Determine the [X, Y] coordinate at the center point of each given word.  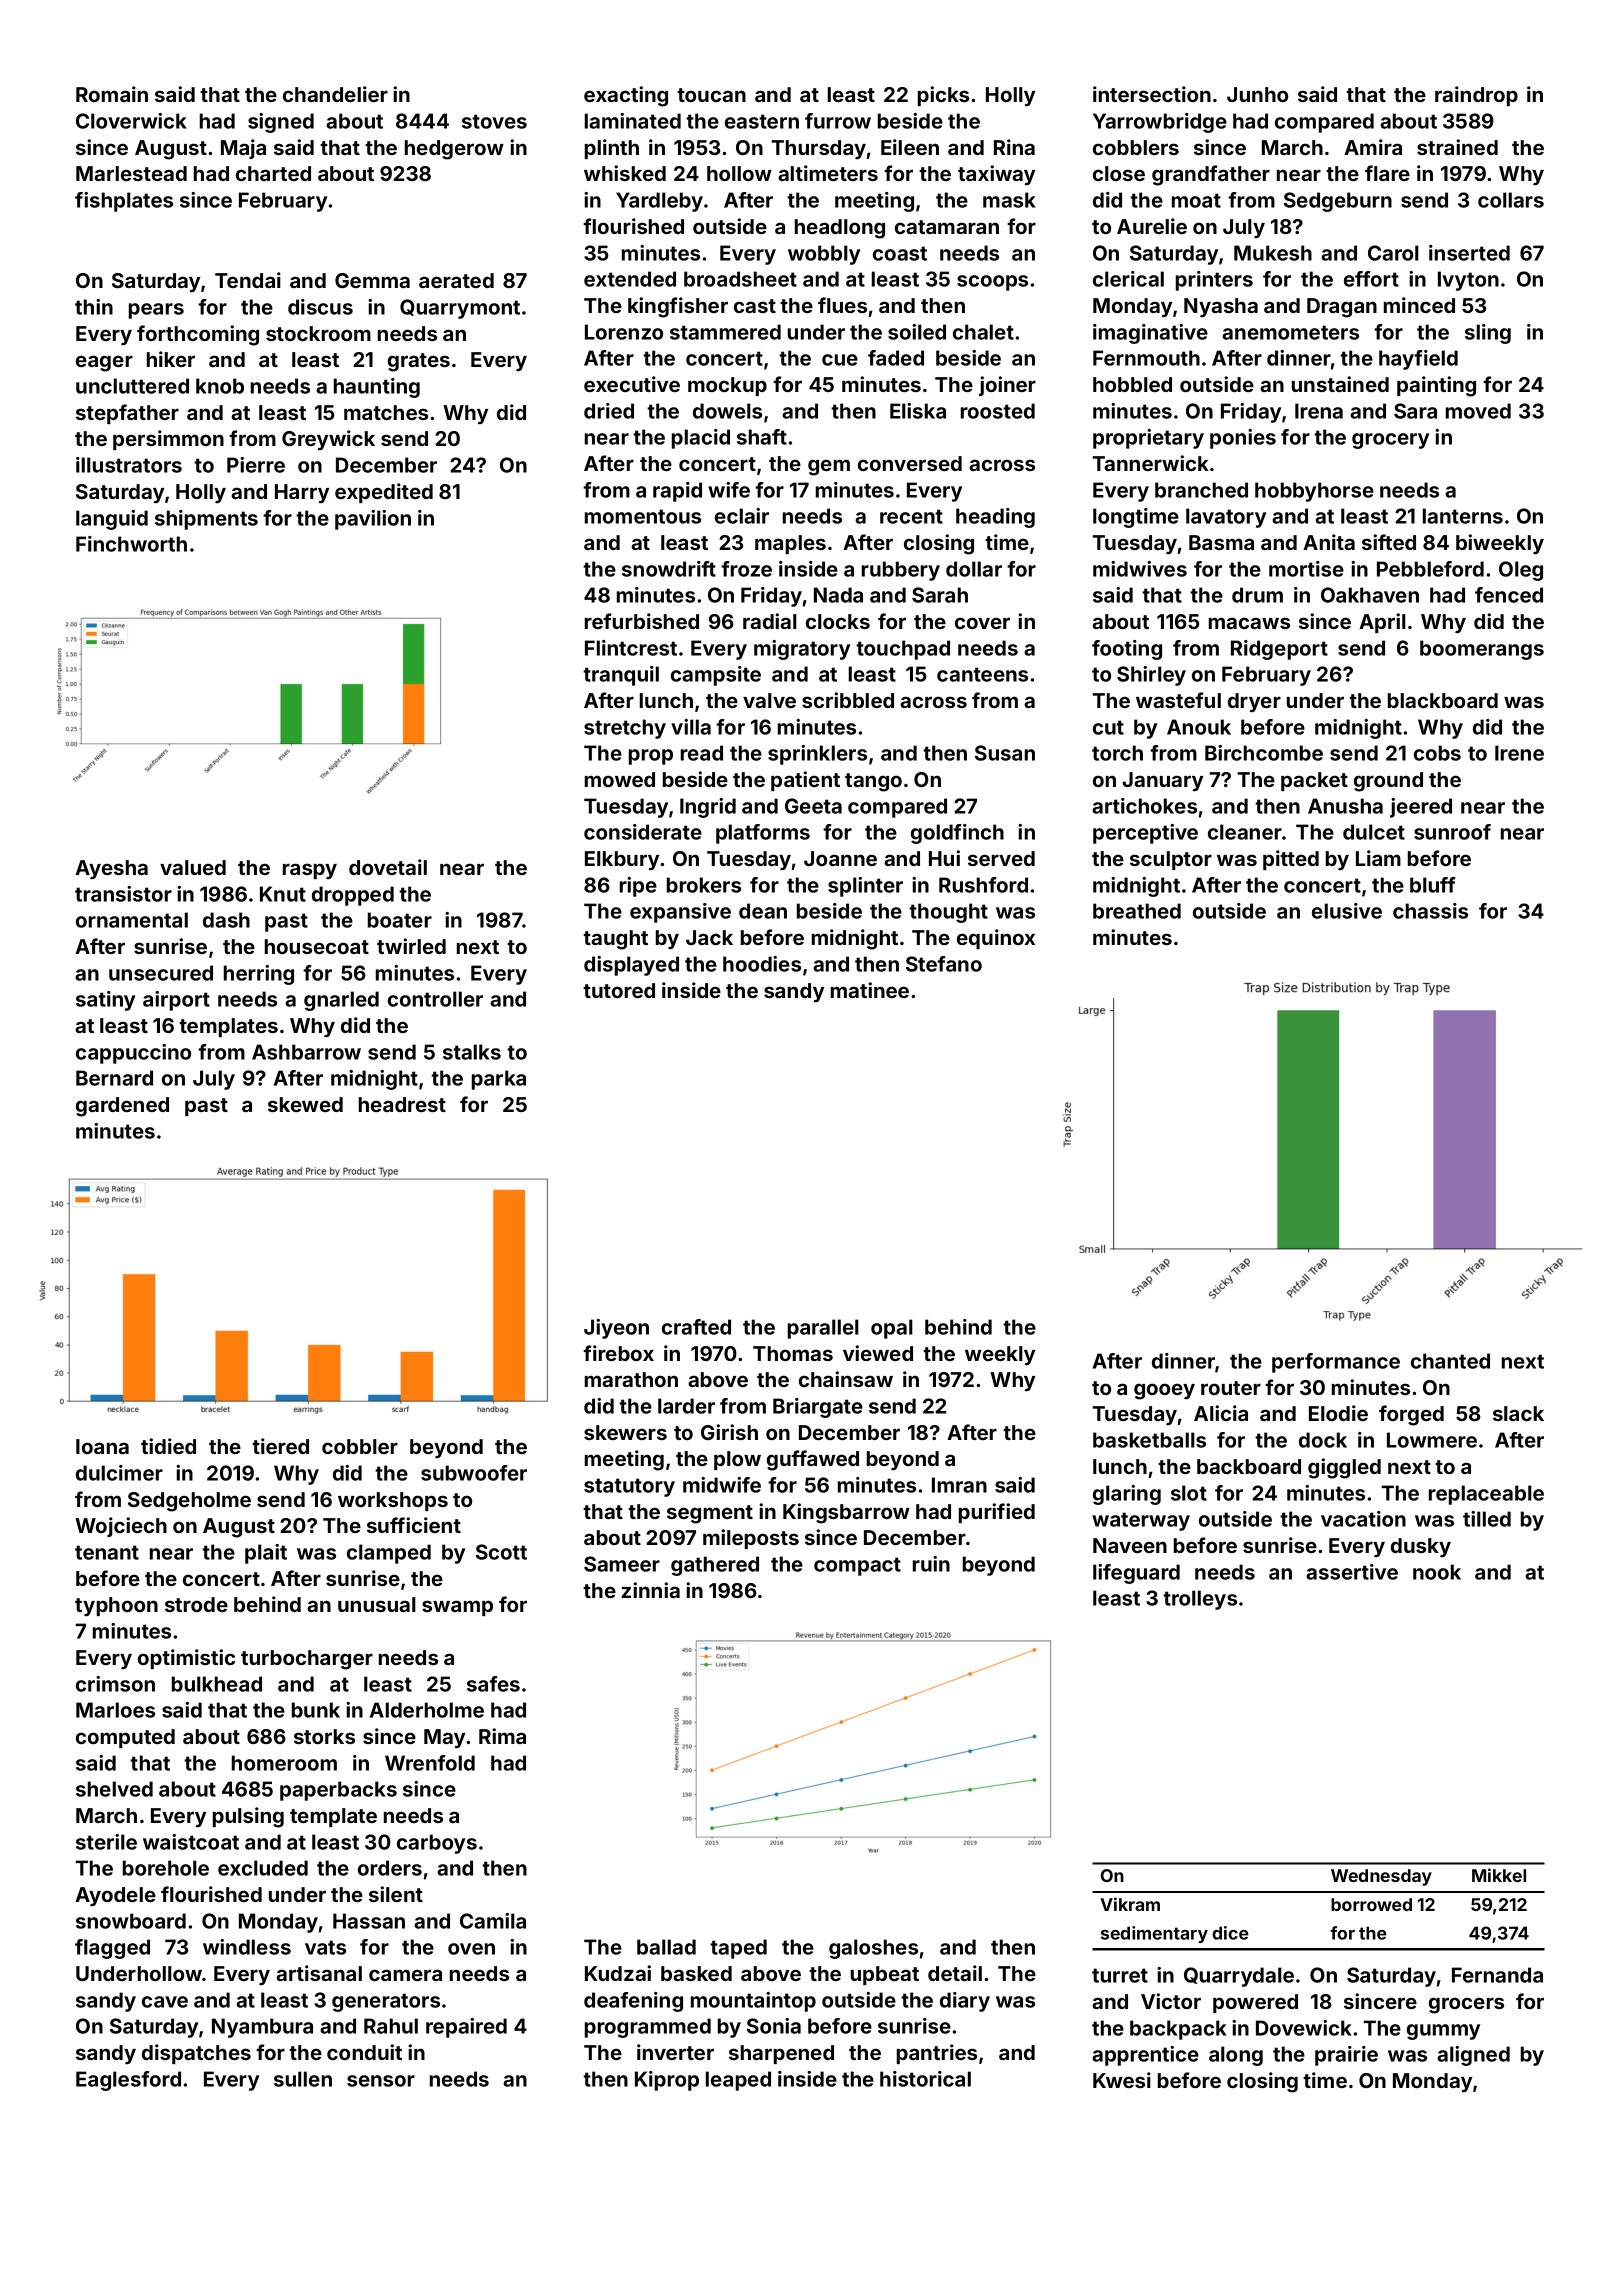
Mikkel [1499, 1875]
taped [738, 1949]
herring [259, 975]
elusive [1347, 911]
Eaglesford [128, 2081]
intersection [1152, 94]
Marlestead [131, 173]
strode [196, 1604]
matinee [870, 990]
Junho [1257, 94]
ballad [666, 1947]
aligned [1473, 2056]
